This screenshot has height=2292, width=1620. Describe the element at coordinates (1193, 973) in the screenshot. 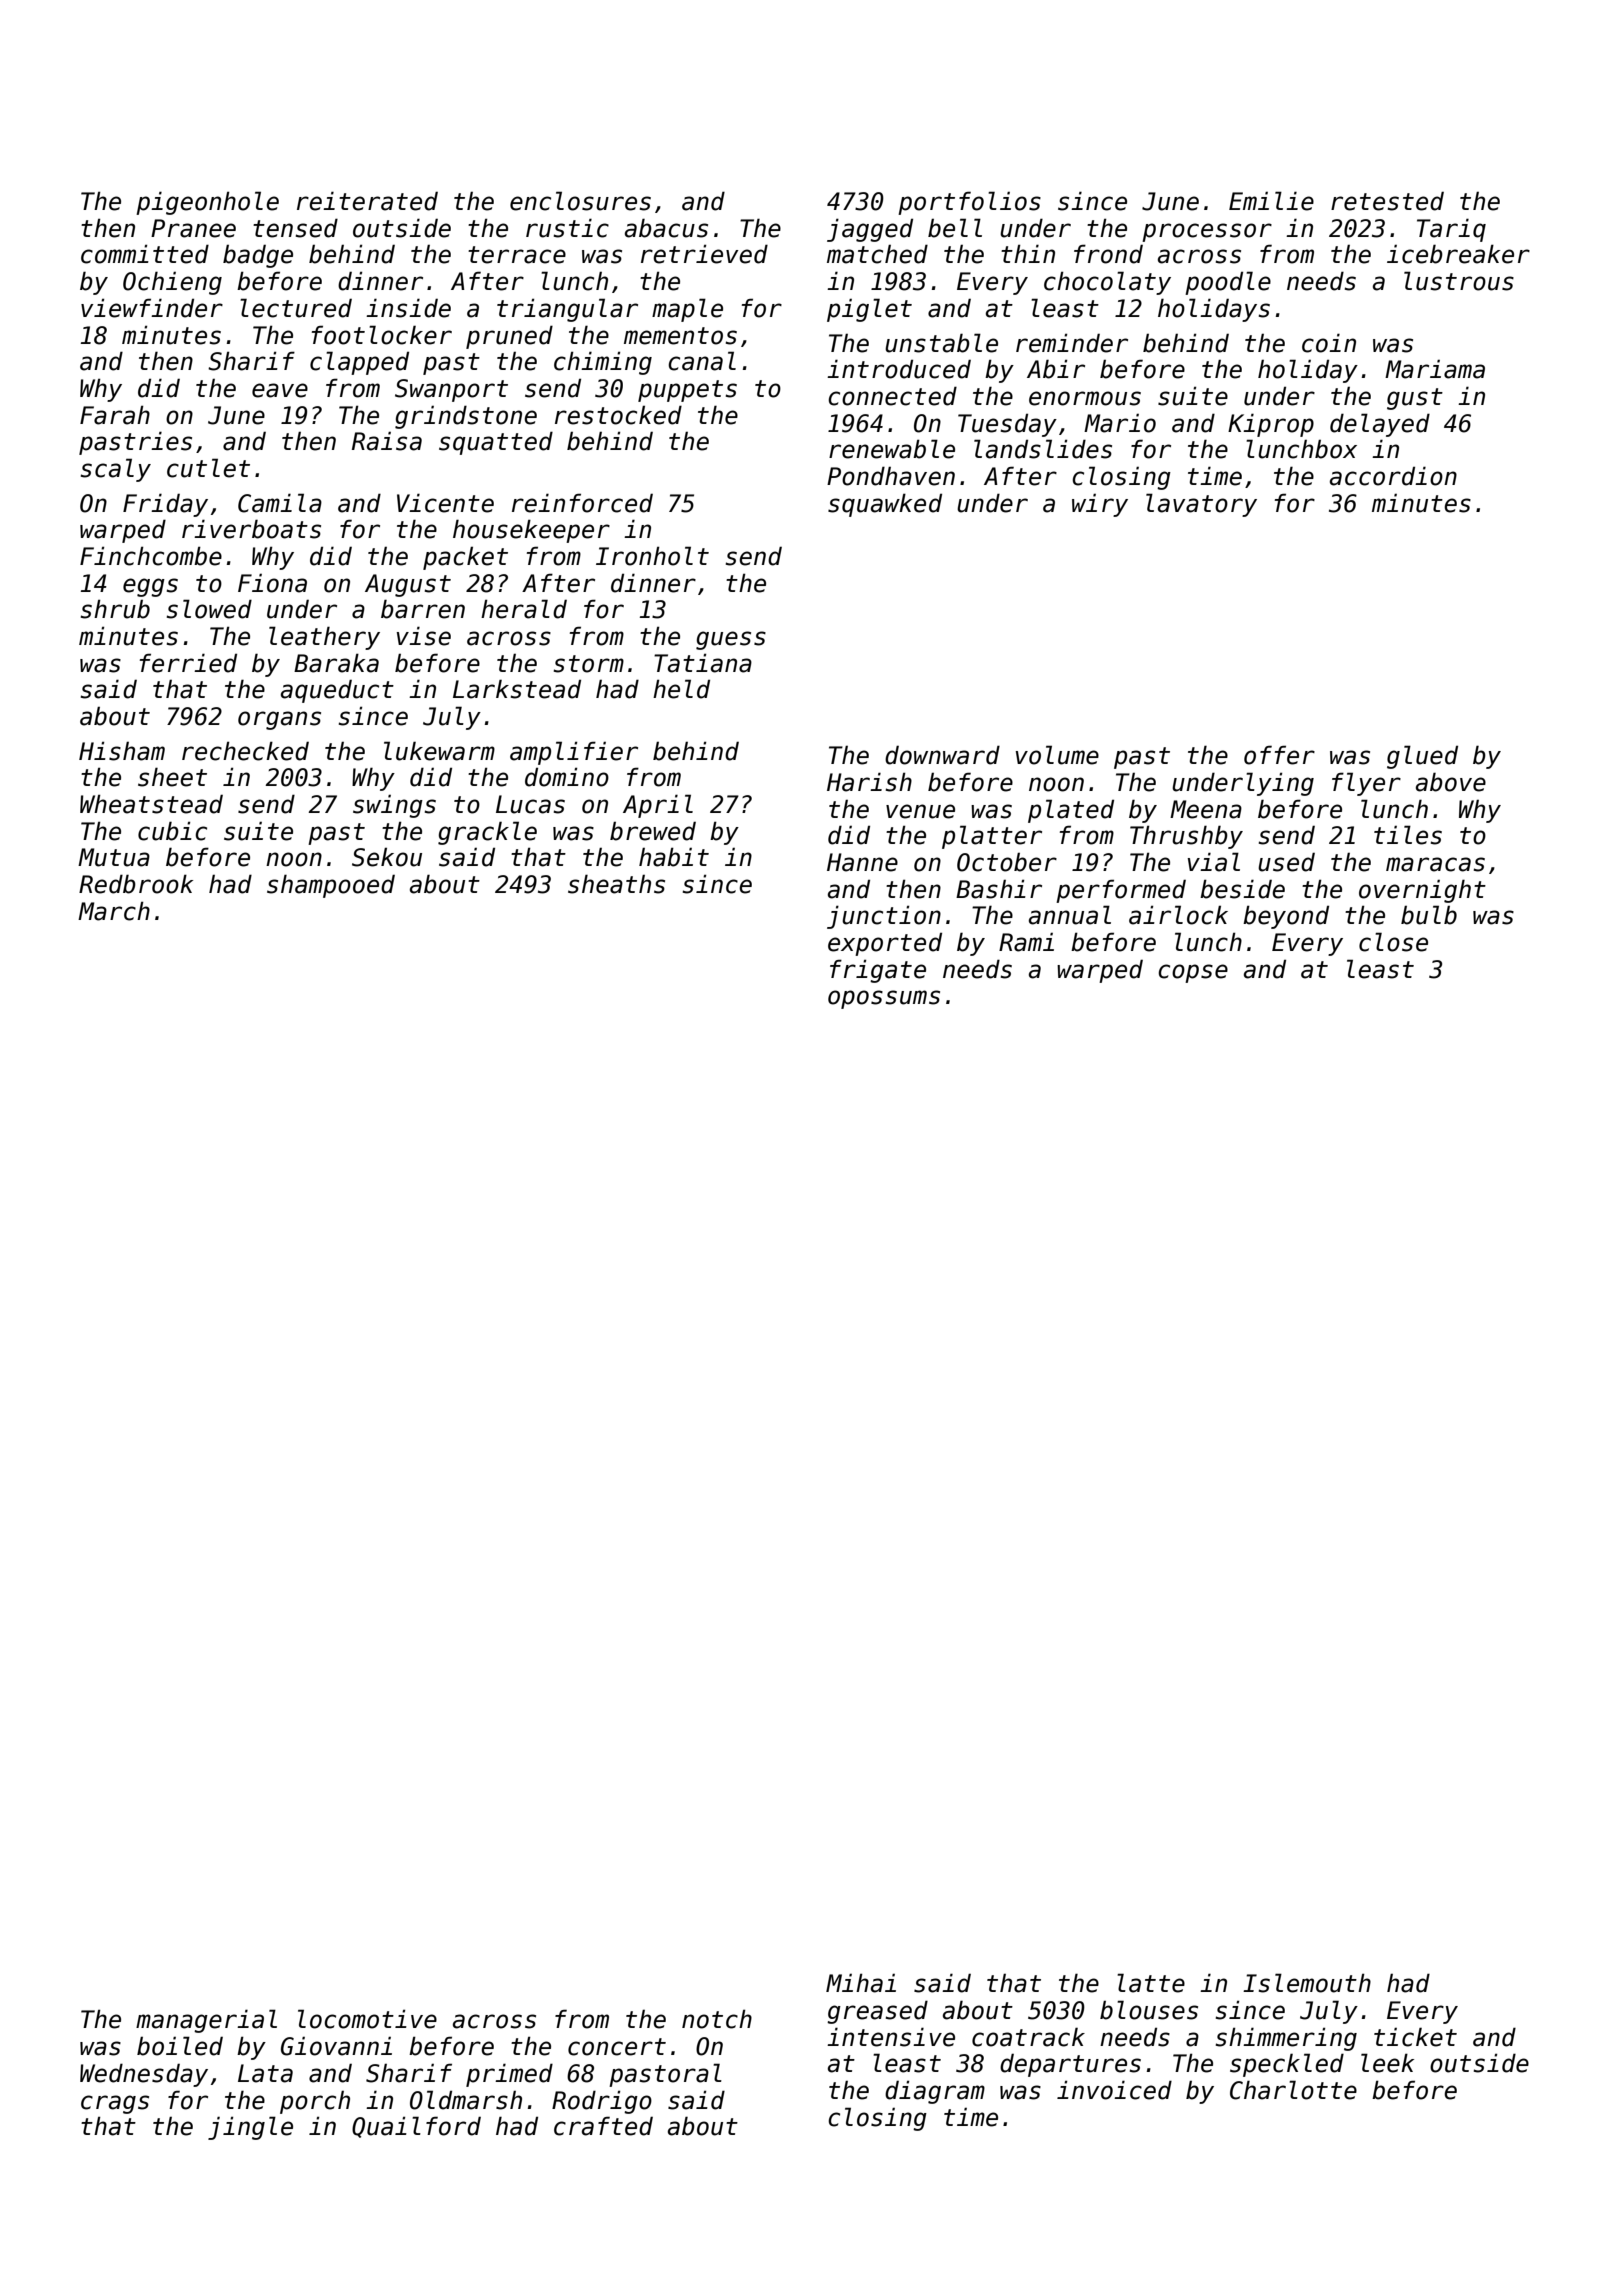

I see `copse` at that location.
